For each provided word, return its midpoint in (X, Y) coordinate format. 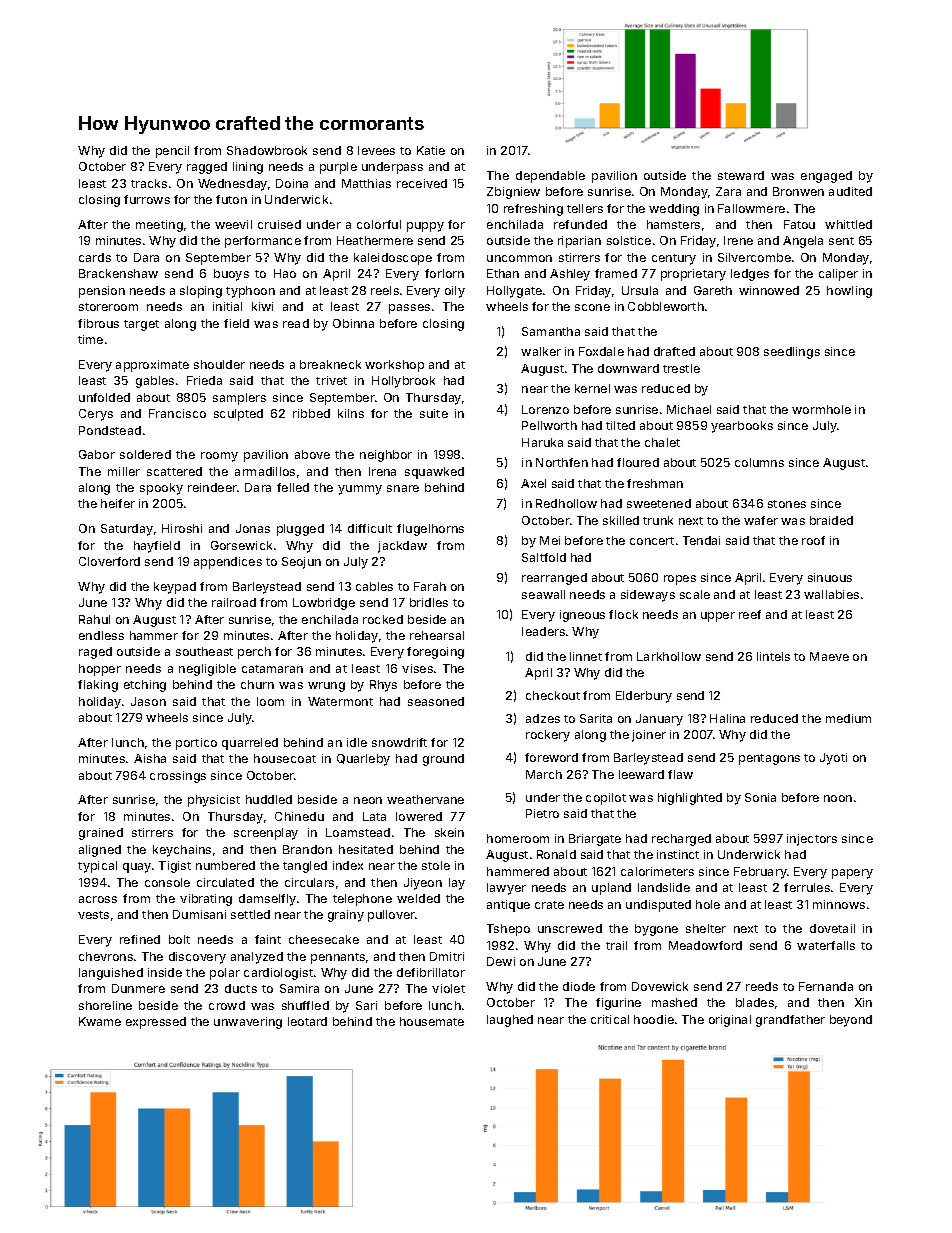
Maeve (829, 656)
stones (787, 504)
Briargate (595, 840)
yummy (360, 490)
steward (741, 175)
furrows (147, 199)
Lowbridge (324, 604)
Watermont (340, 701)
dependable (550, 177)
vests (93, 915)
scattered (174, 471)
